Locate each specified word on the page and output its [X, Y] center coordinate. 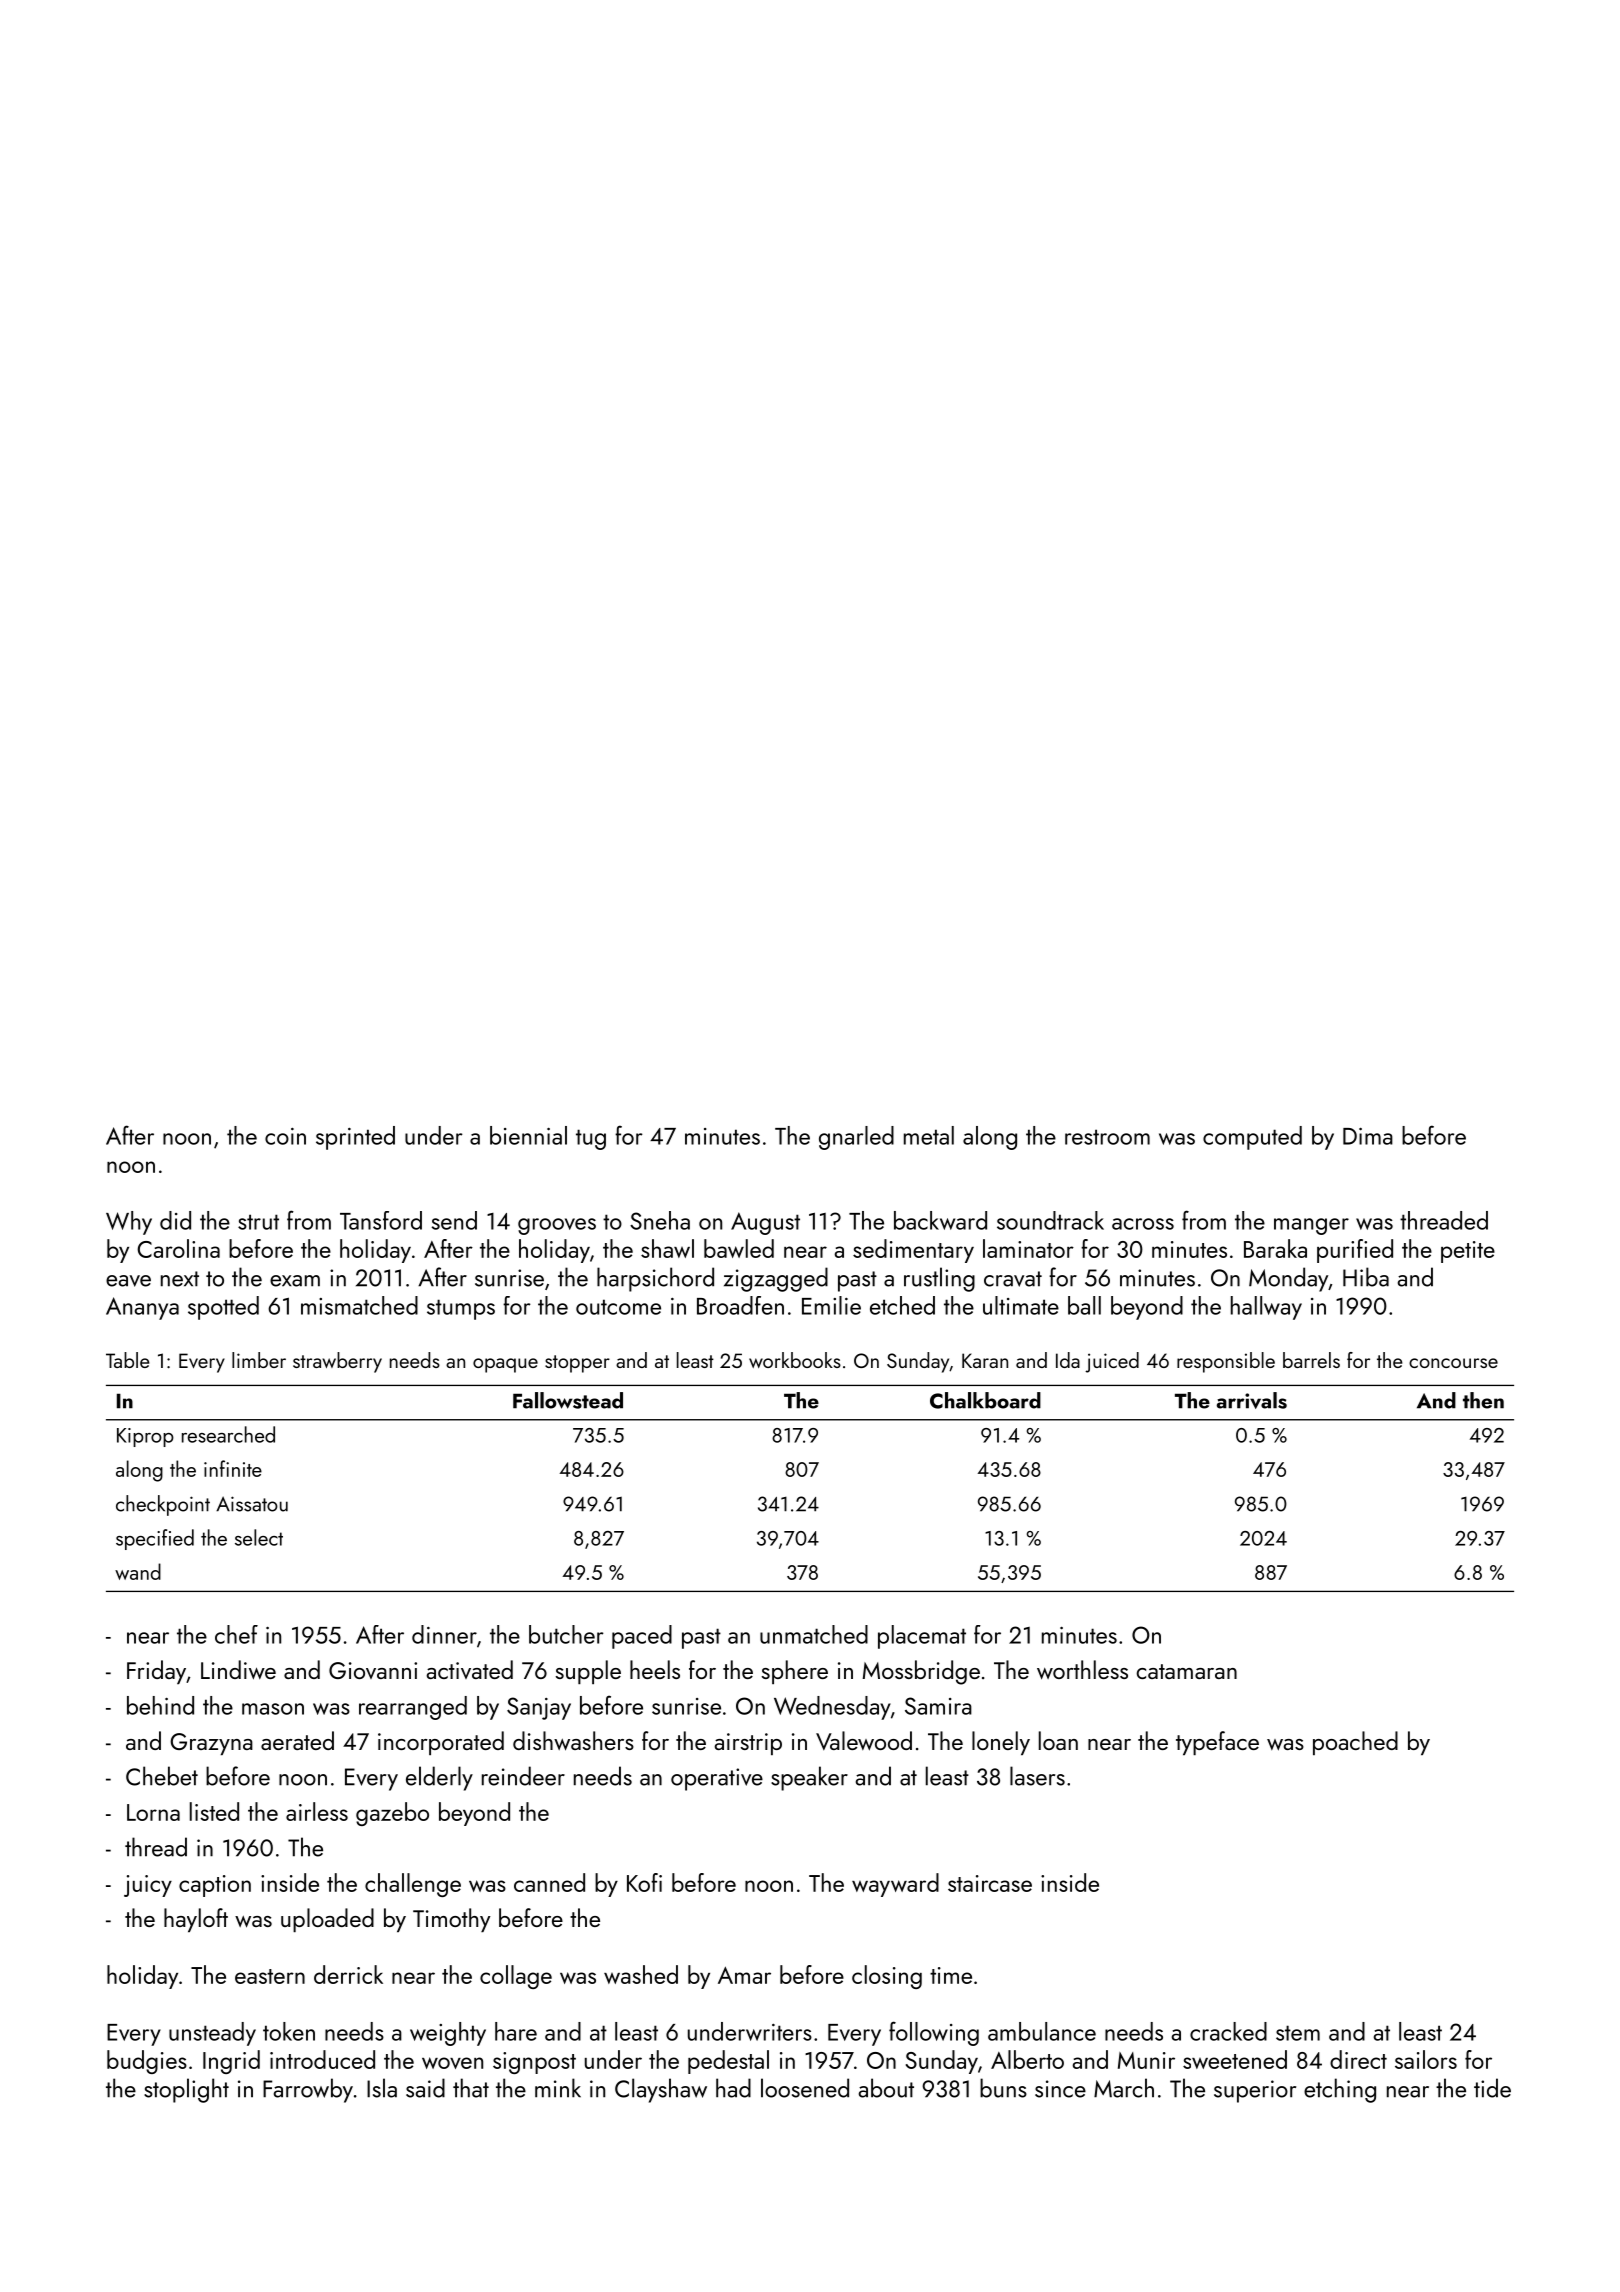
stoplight [186, 2090]
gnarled [856, 1138]
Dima [1368, 1136]
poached [1355, 1743]
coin [285, 1136]
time [951, 1975]
